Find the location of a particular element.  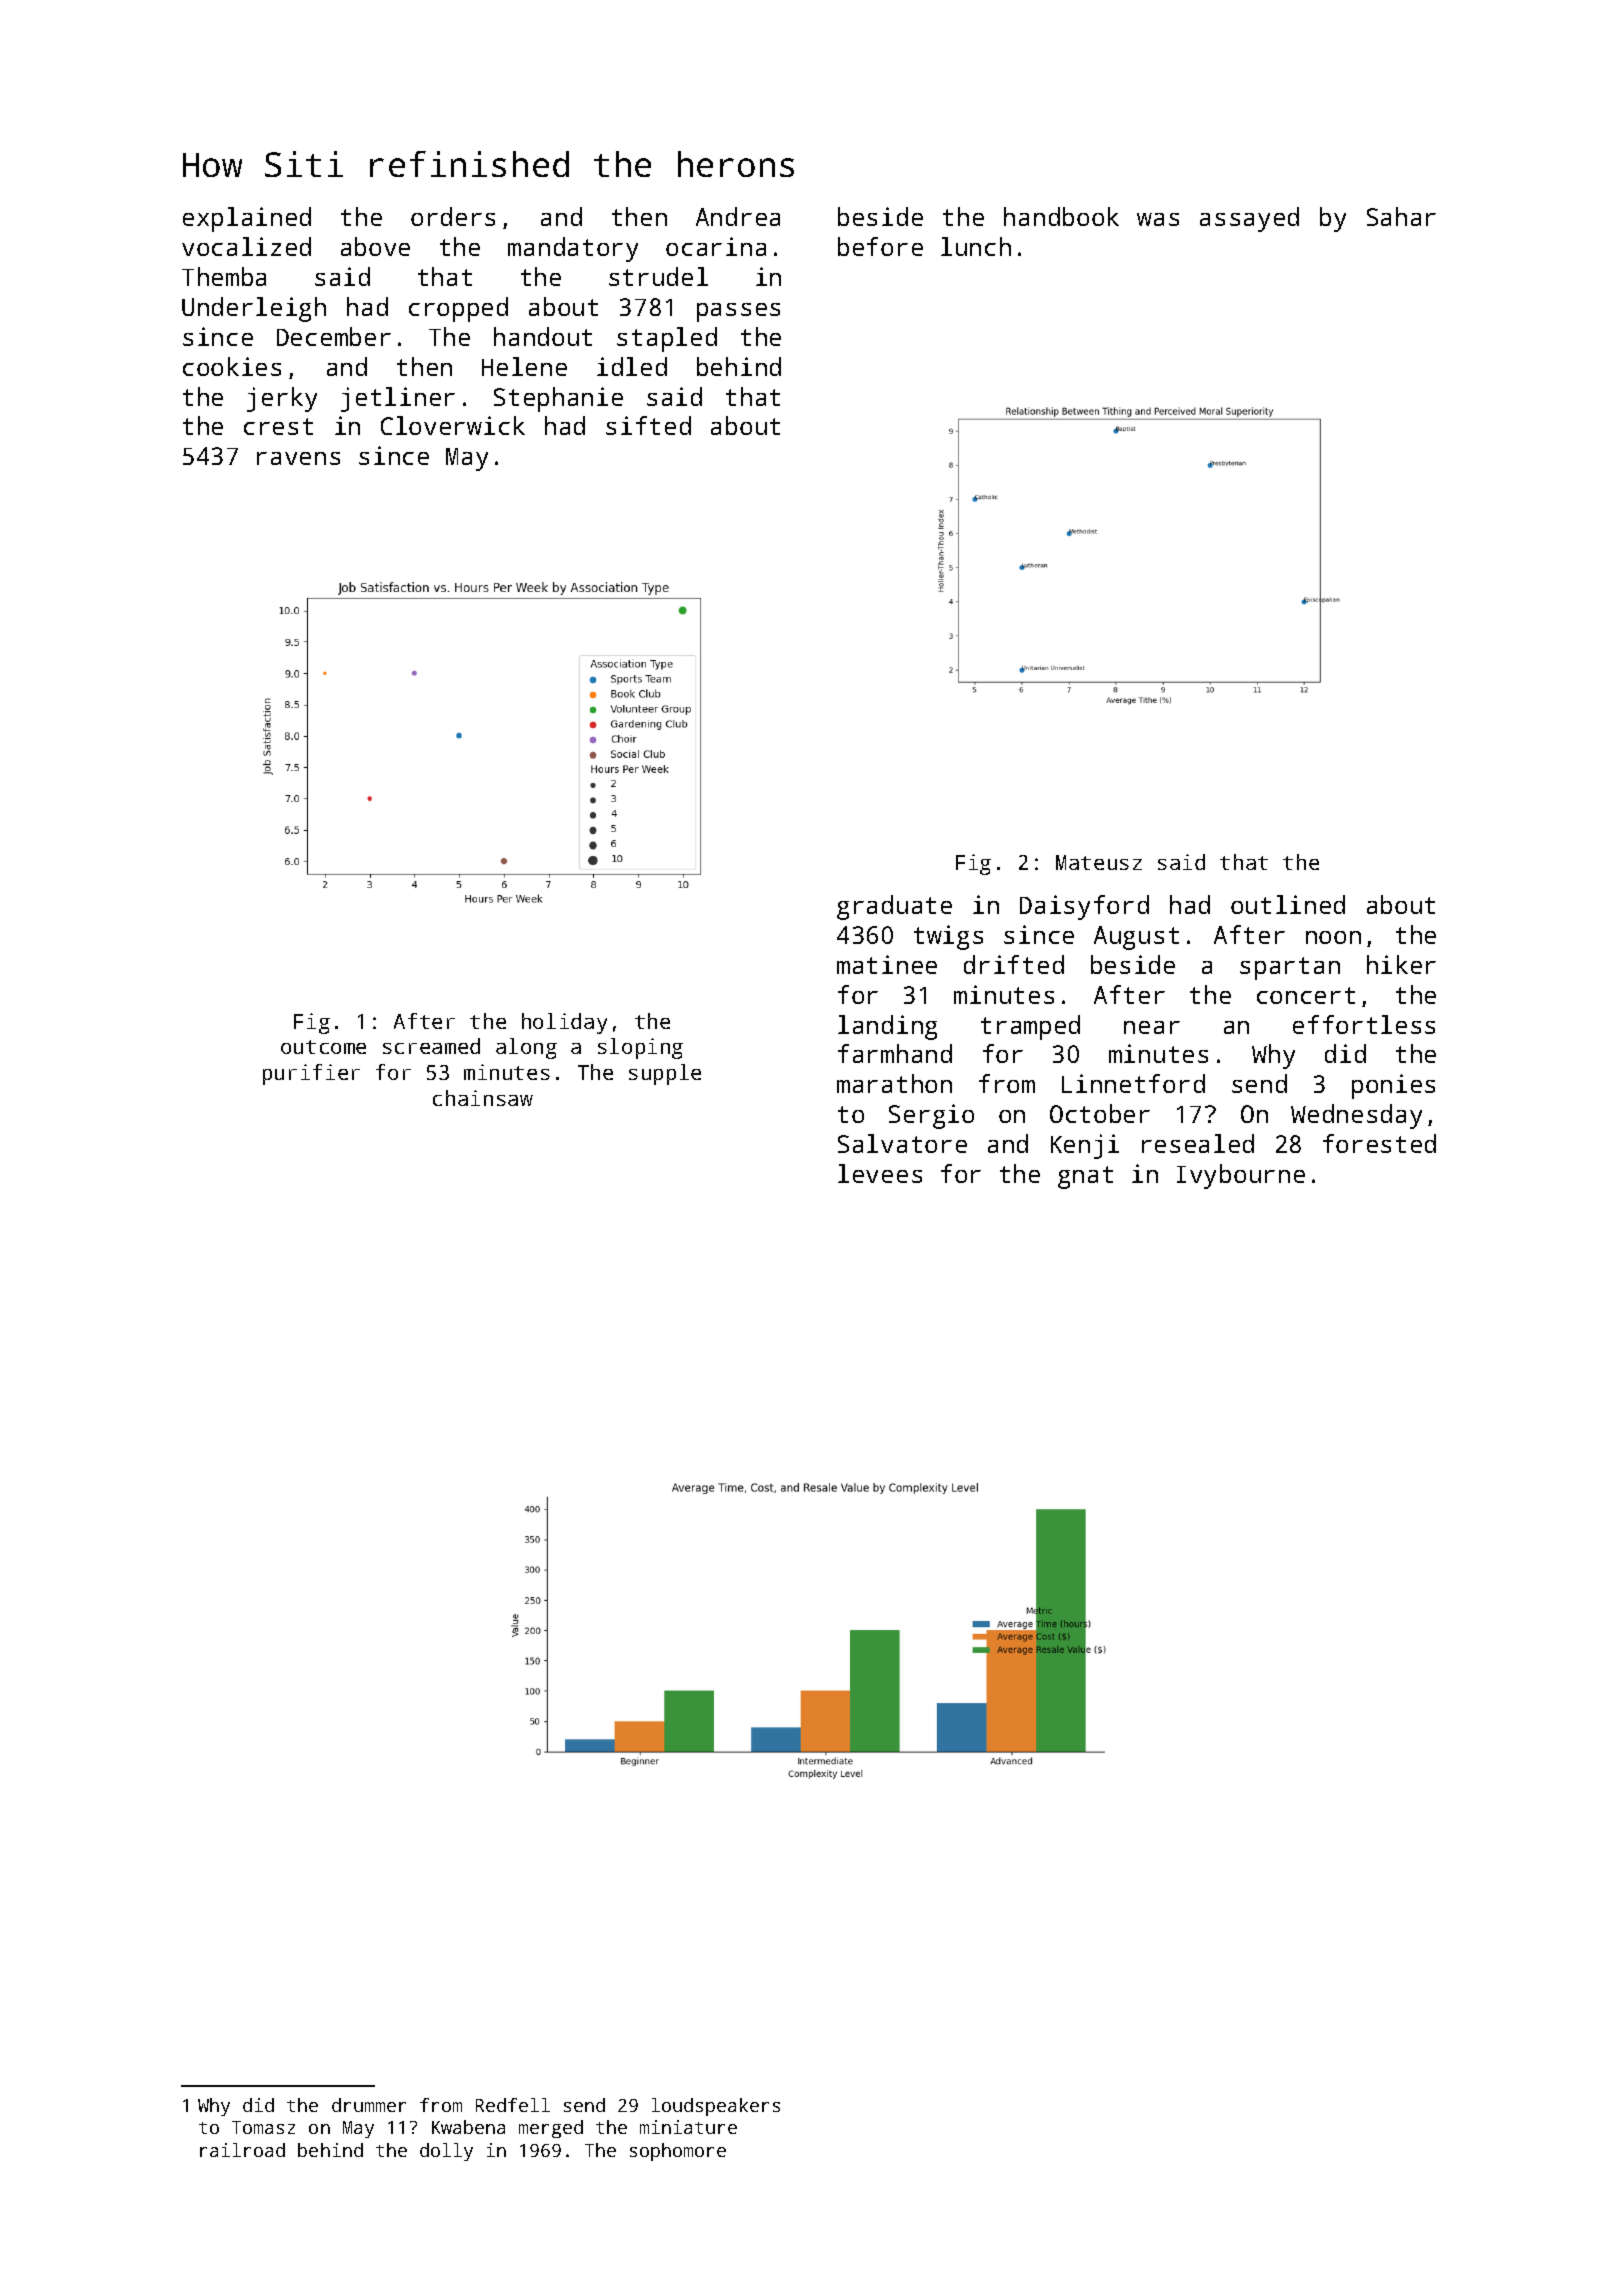

near is located at coordinates (1152, 1027).
